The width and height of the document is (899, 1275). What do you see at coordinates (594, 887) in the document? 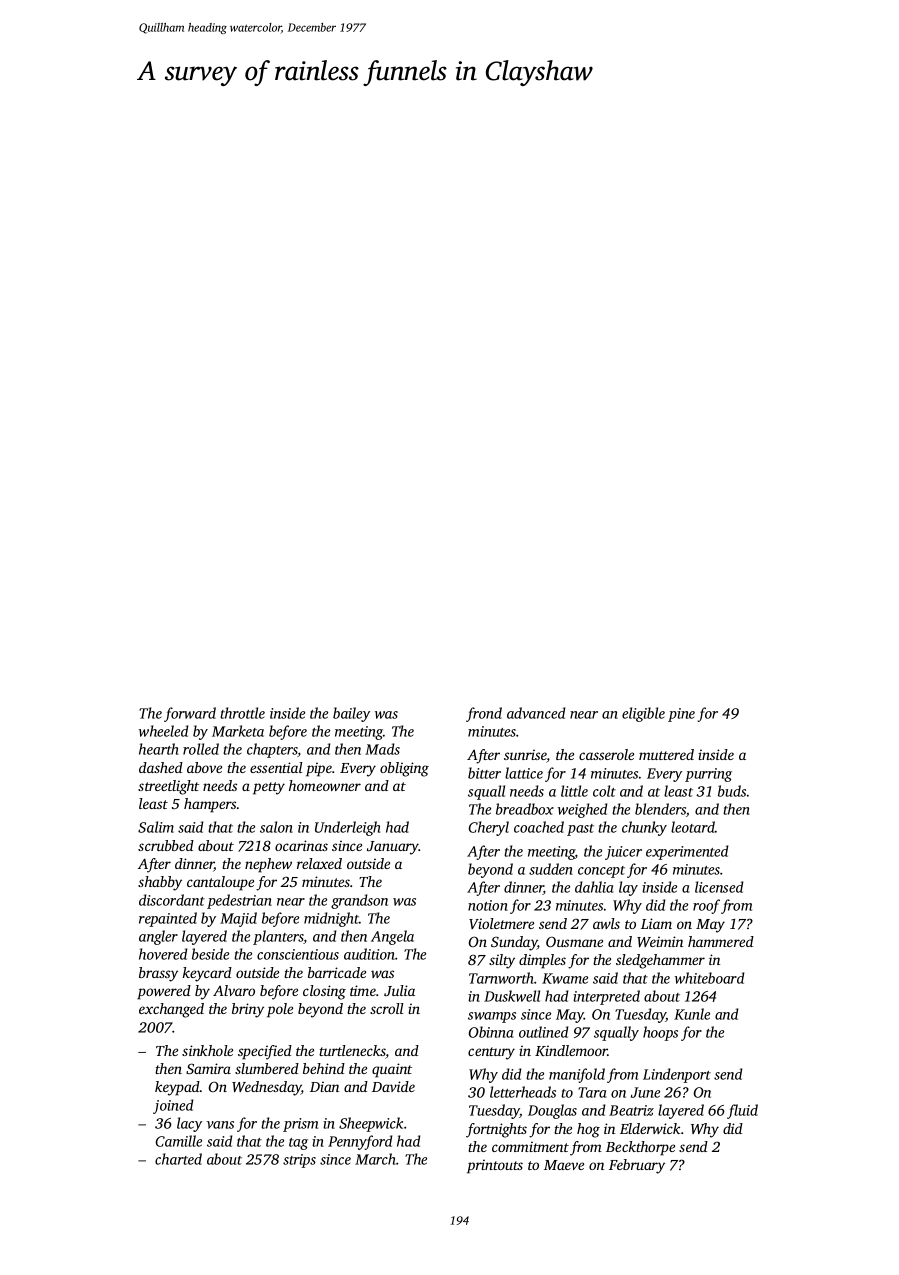
I see `dahlia` at bounding box center [594, 887].
